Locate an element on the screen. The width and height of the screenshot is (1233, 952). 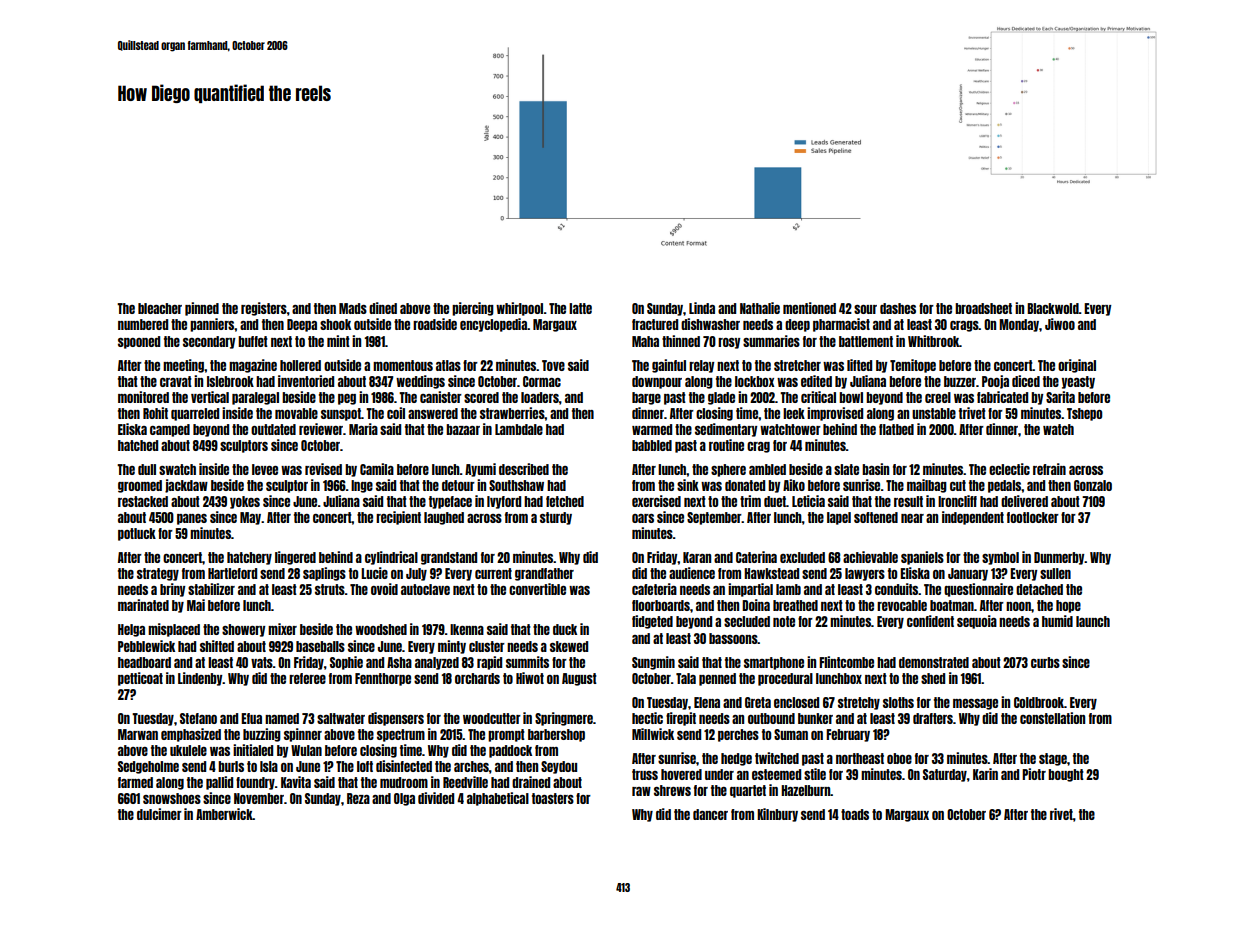
jackdaw is located at coordinates (186, 486).
